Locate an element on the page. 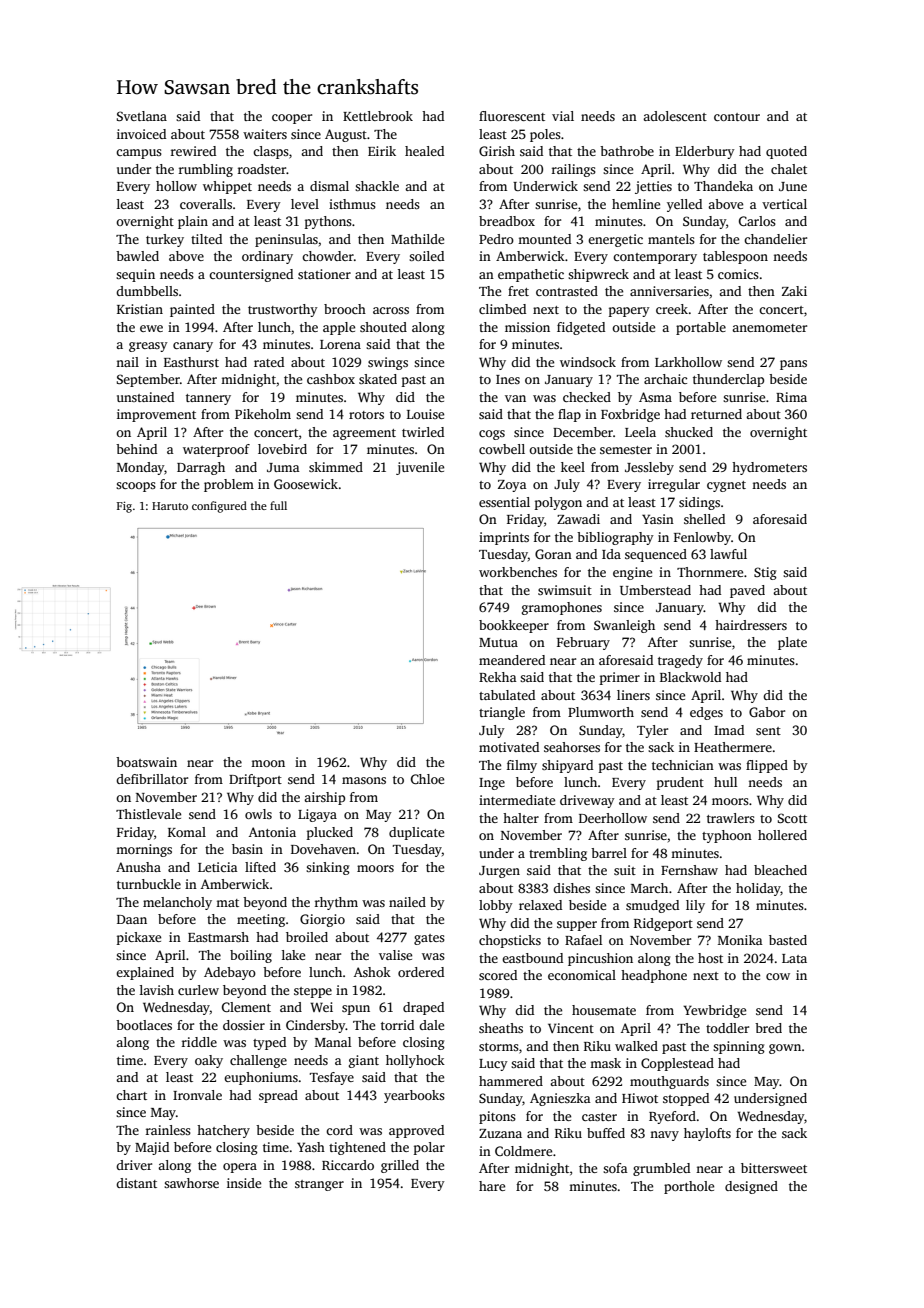 The height and width of the document is (1308, 924). level is located at coordinates (305, 204).
